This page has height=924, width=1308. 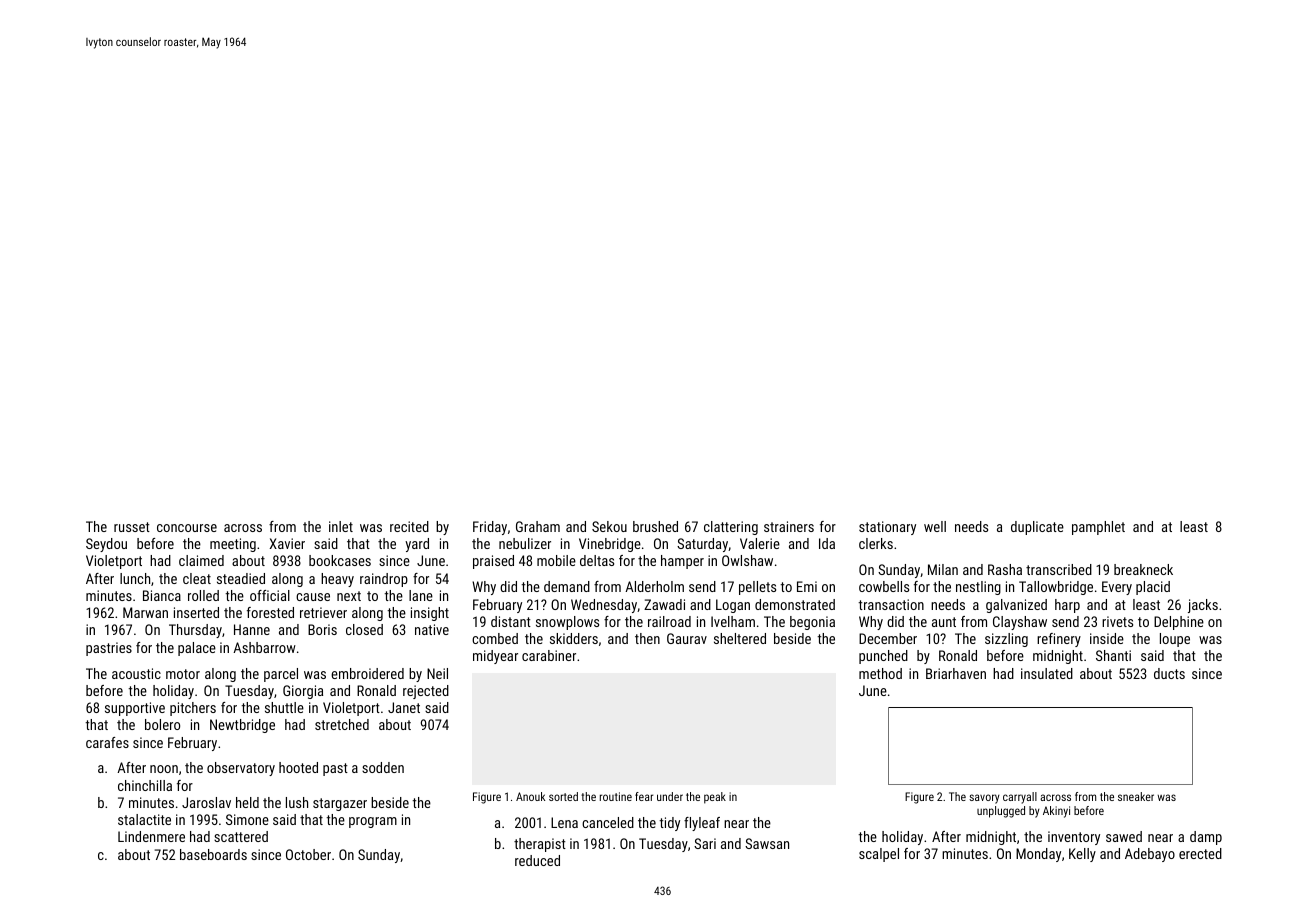 I want to click on palace, so click(x=197, y=649).
